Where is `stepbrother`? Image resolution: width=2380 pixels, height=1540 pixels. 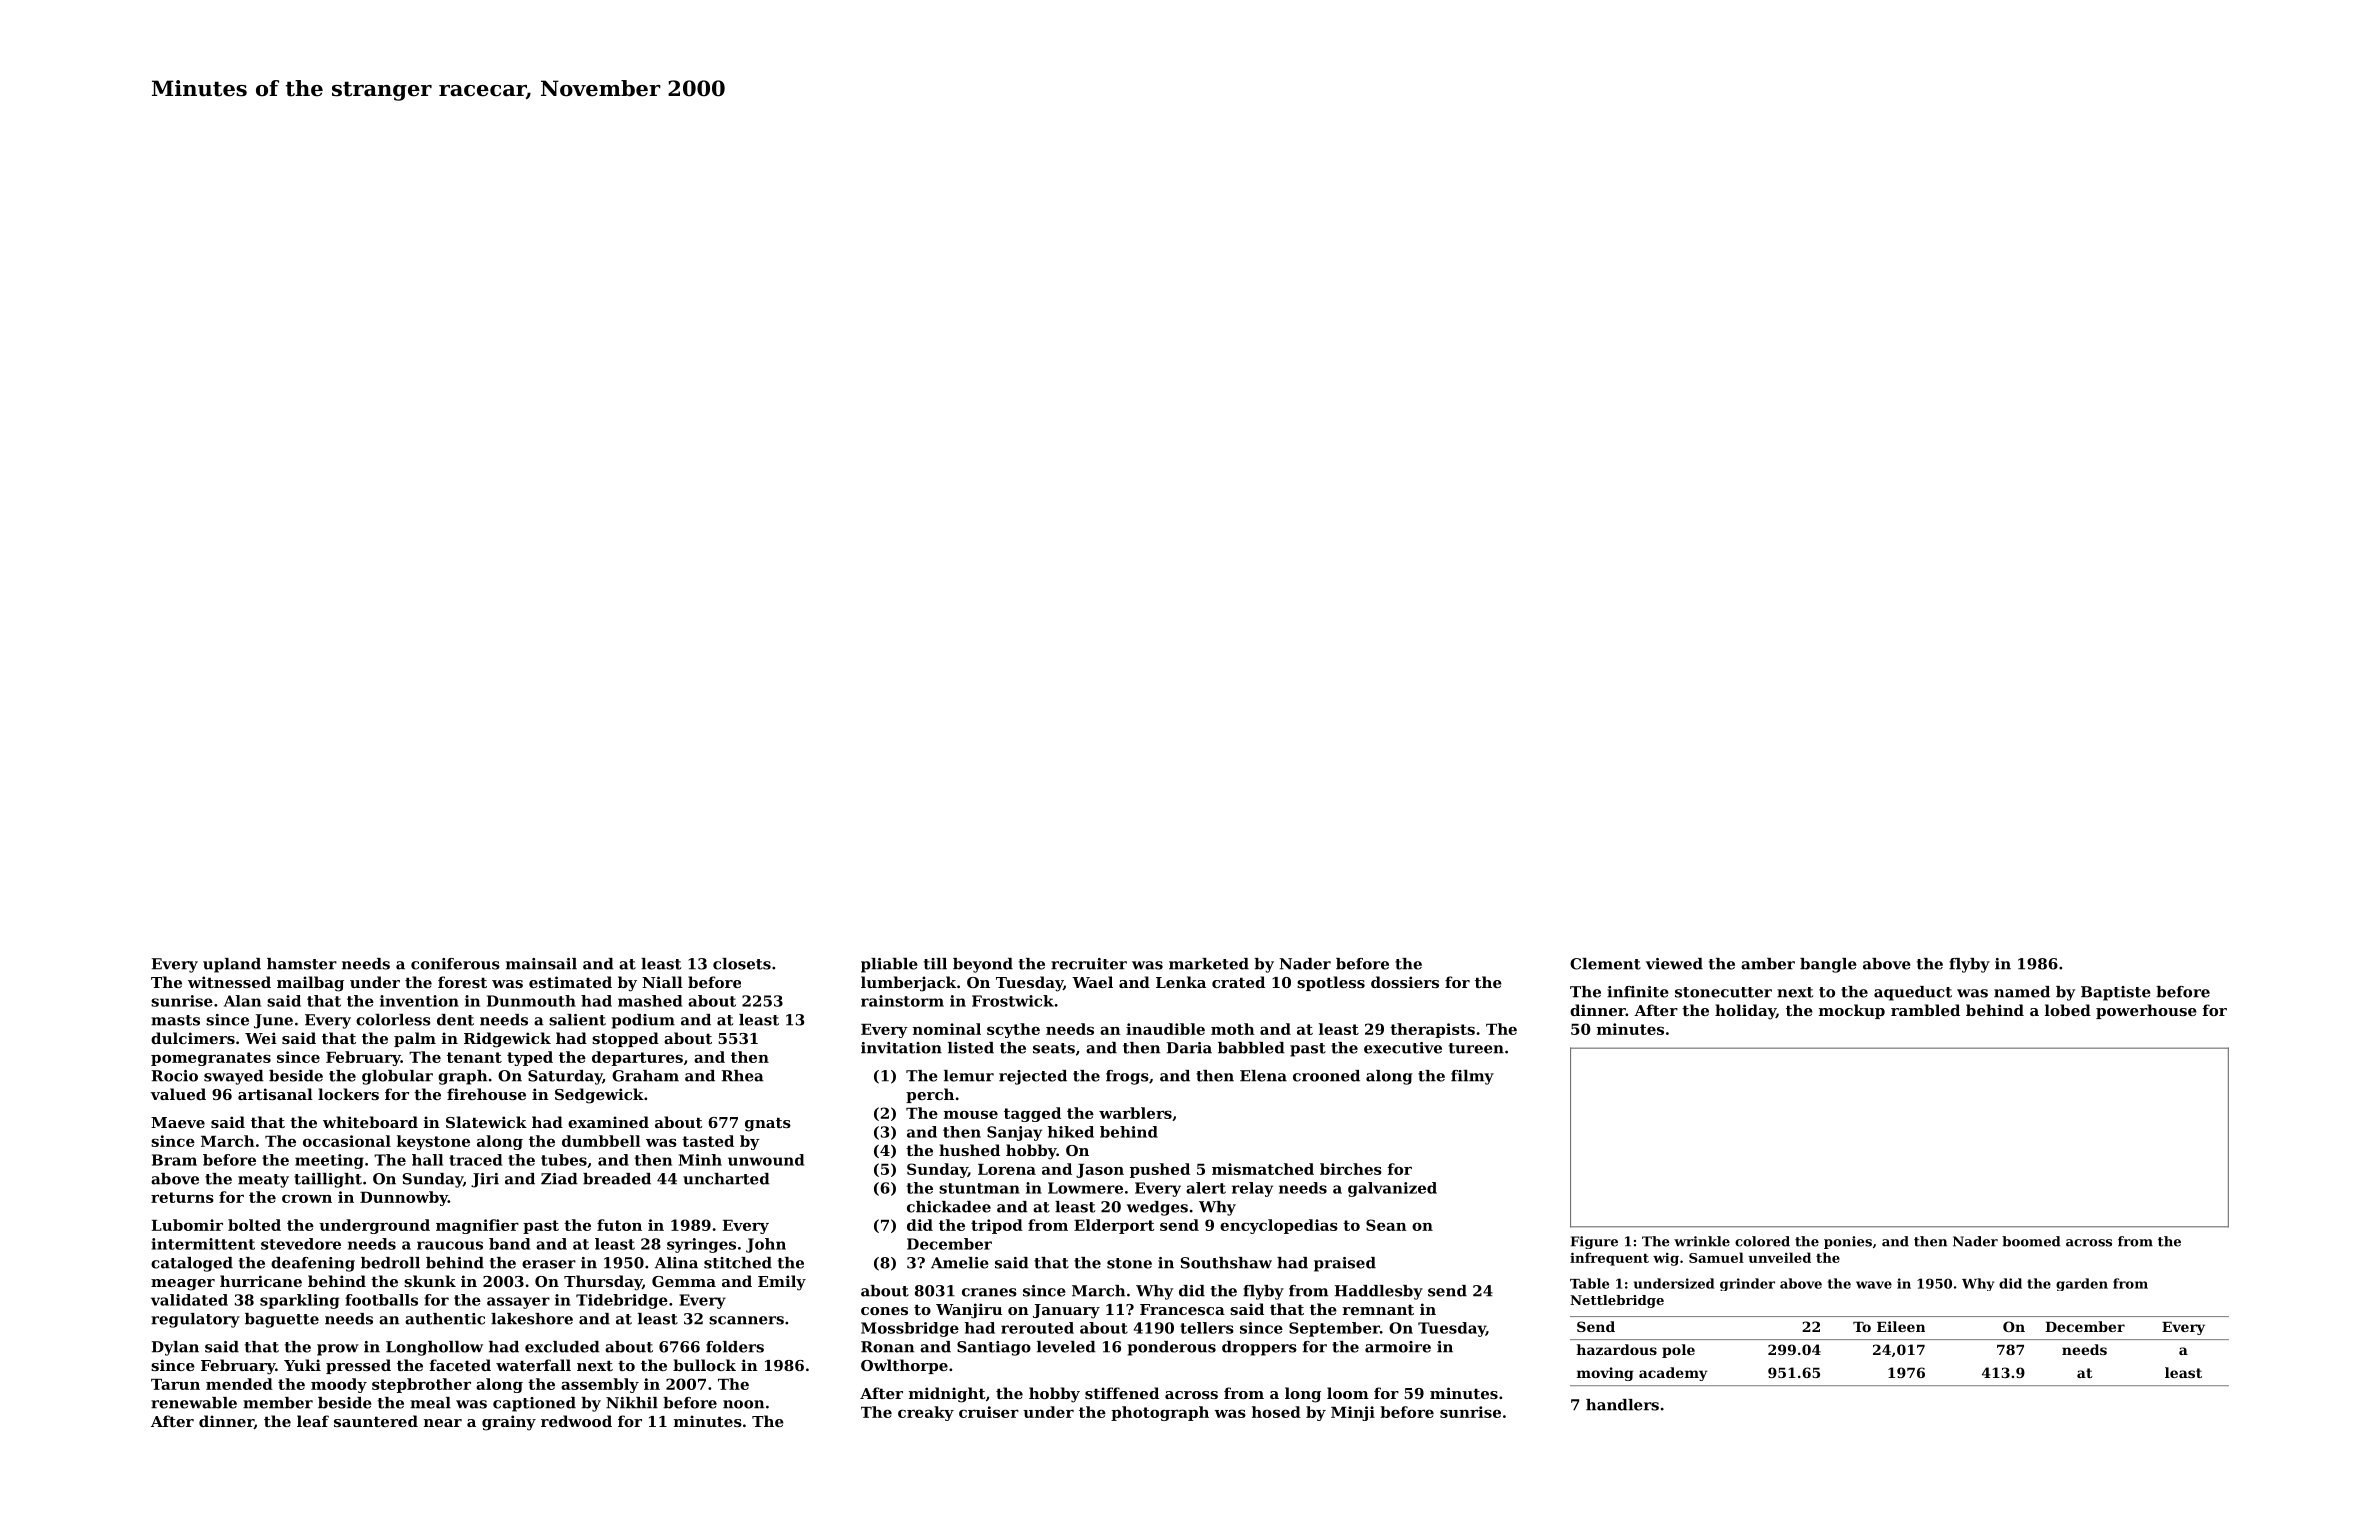
stepbrother is located at coordinates (421, 1385).
